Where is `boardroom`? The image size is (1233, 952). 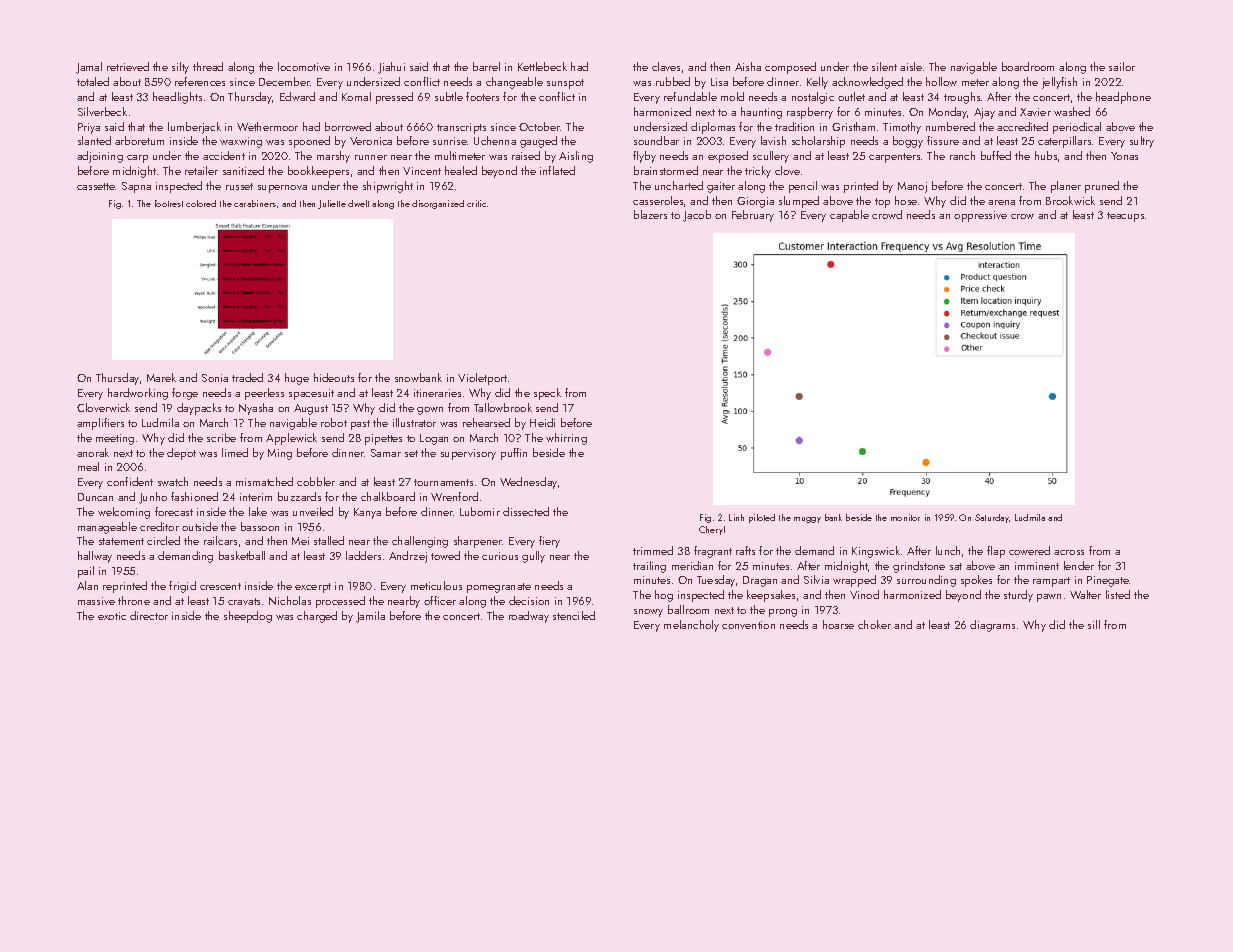 boardroom is located at coordinates (1028, 66).
